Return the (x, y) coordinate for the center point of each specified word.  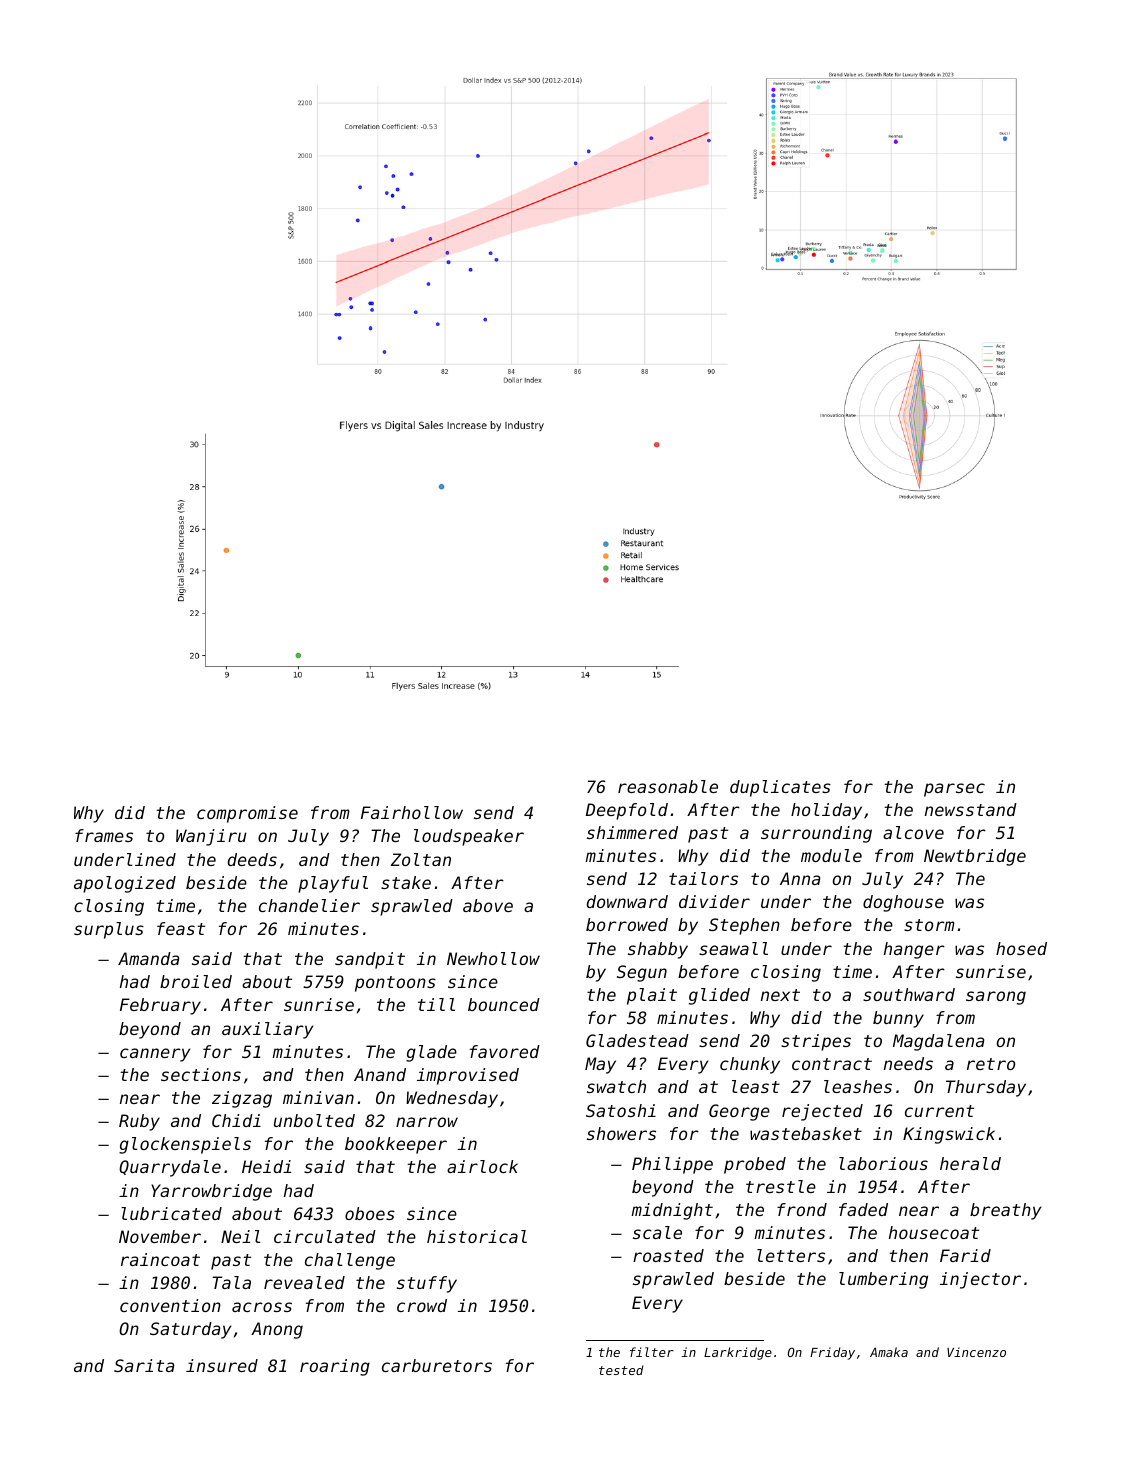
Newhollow (493, 958)
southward (909, 994)
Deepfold (627, 811)
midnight (672, 1211)
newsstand (971, 809)
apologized (125, 884)
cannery (155, 1055)
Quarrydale (170, 1168)
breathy (1005, 1211)
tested (621, 1370)
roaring (335, 1367)
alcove (913, 832)
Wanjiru (211, 837)
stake (406, 882)
